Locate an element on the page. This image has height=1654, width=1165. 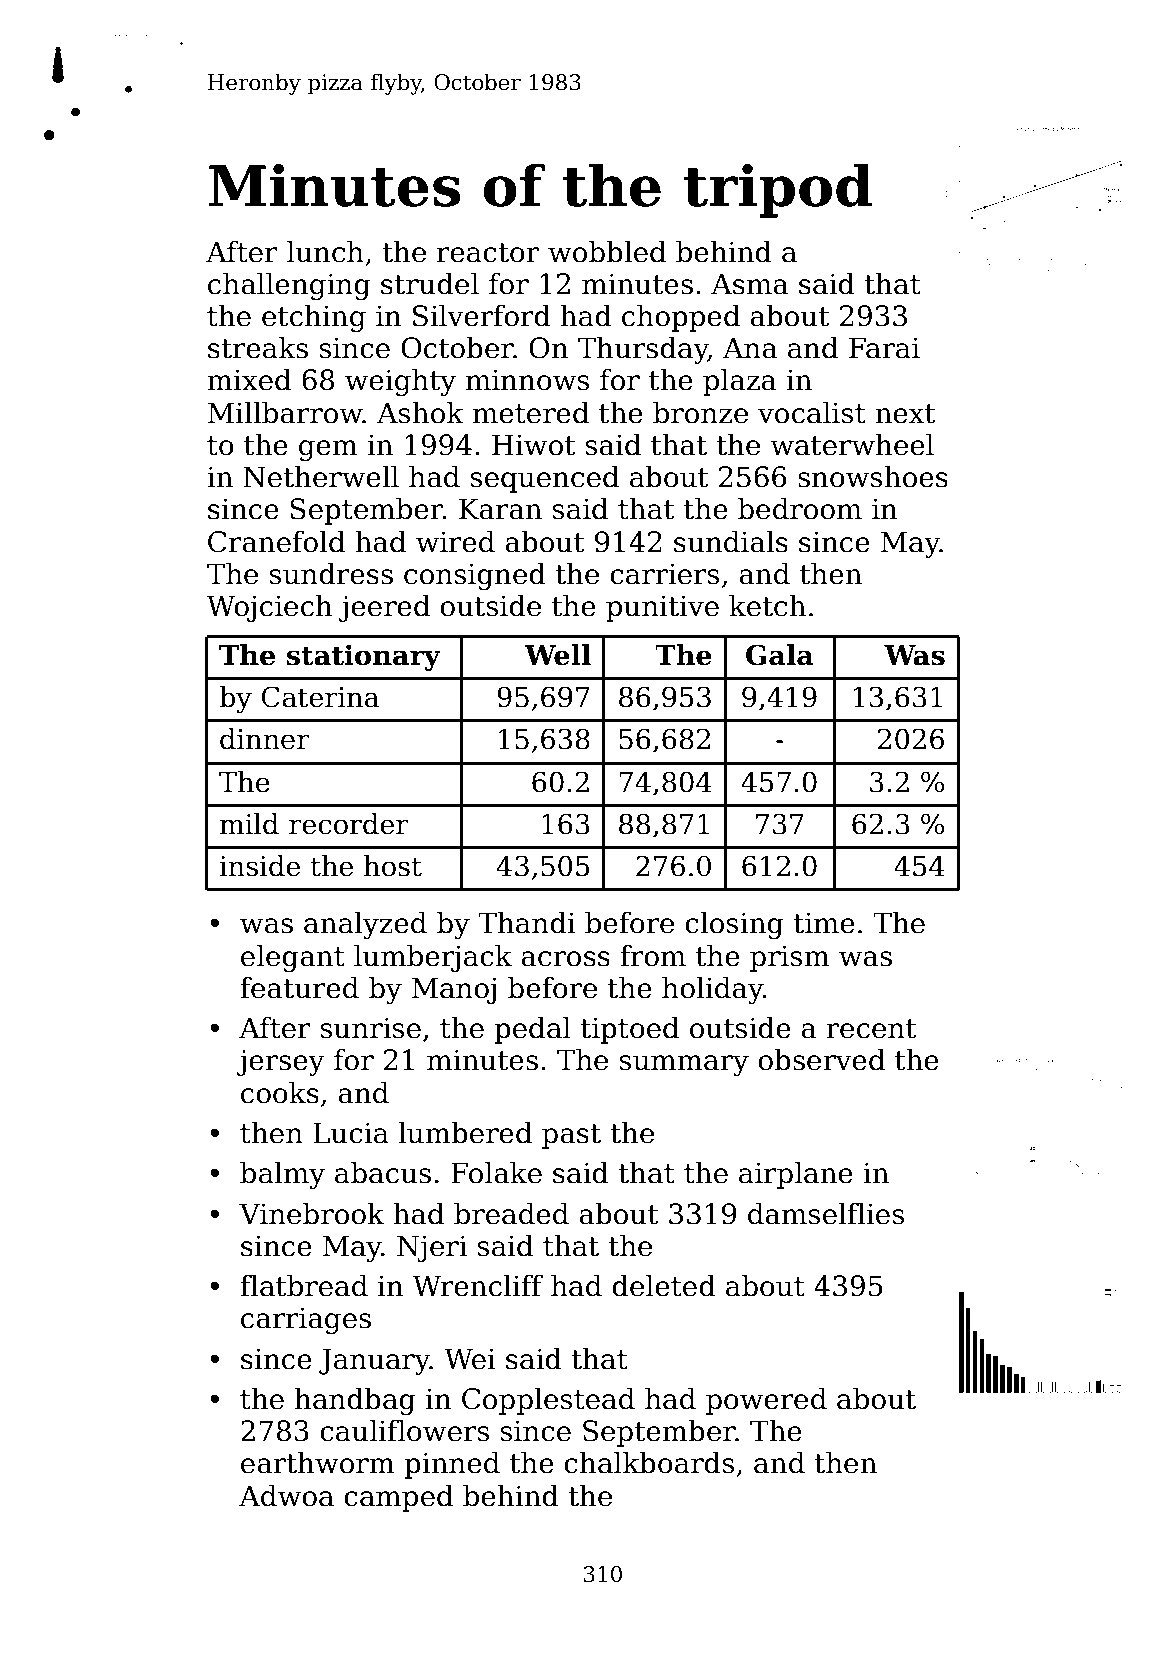
wobbled is located at coordinates (607, 251).
